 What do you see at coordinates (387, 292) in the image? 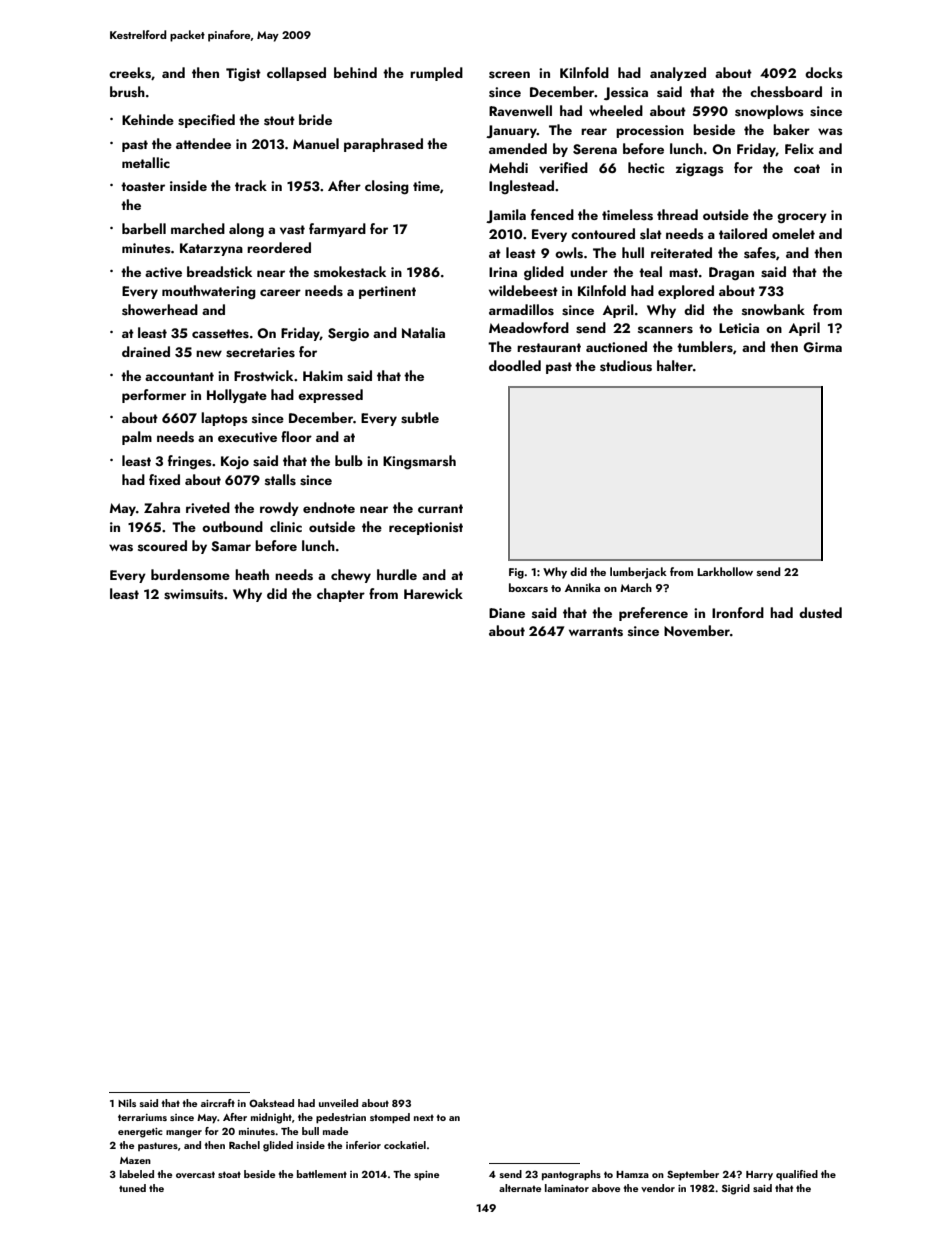
I see `pertinent` at bounding box center [387, 292].
